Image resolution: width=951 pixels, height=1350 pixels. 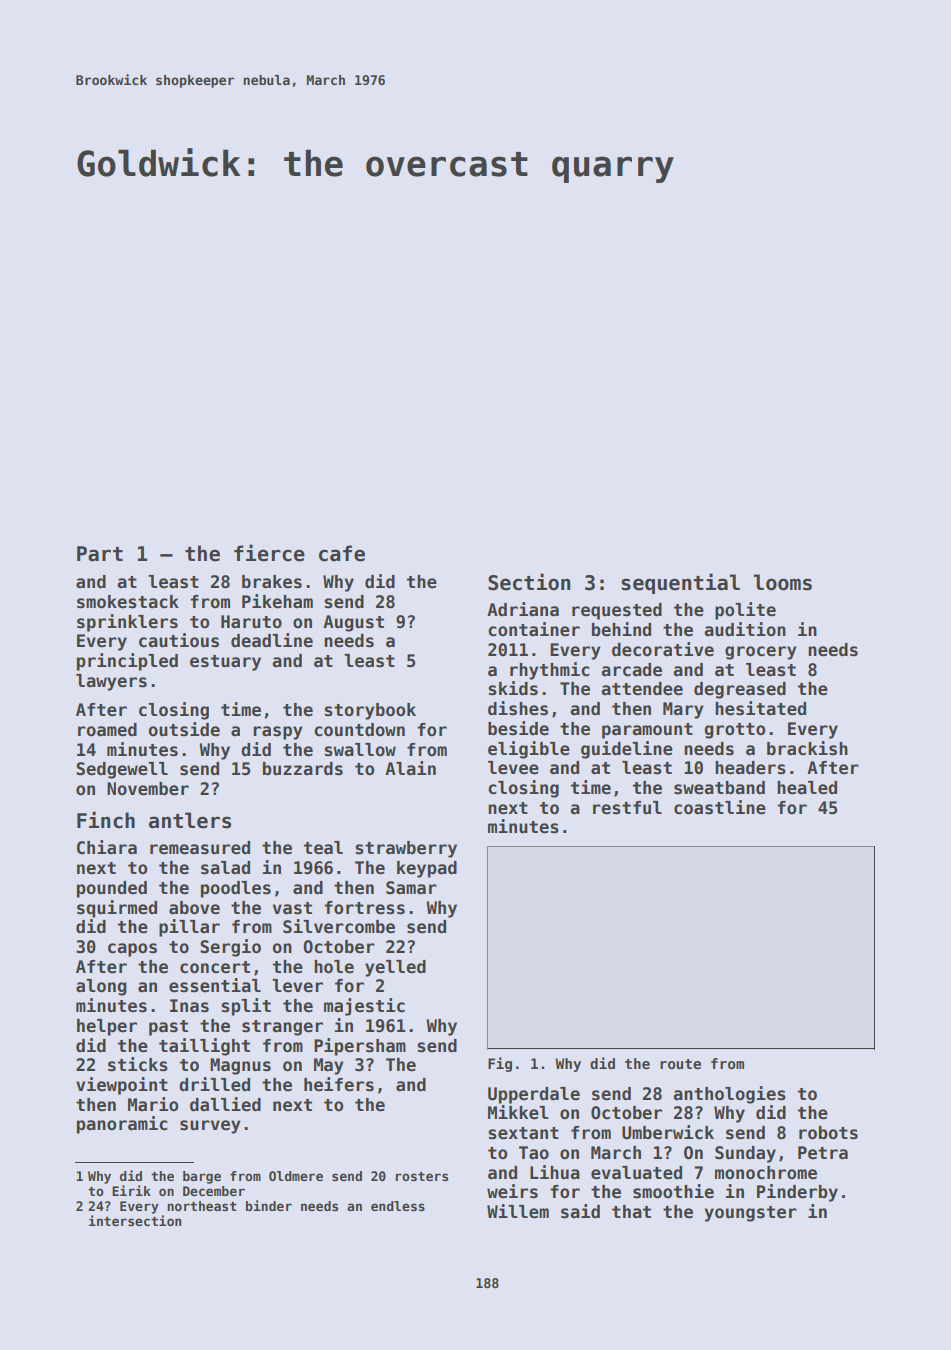 What do you see at coordinates (122, 1125) in the page?
I see `panoramic` at bounding box center [122, 1125].
